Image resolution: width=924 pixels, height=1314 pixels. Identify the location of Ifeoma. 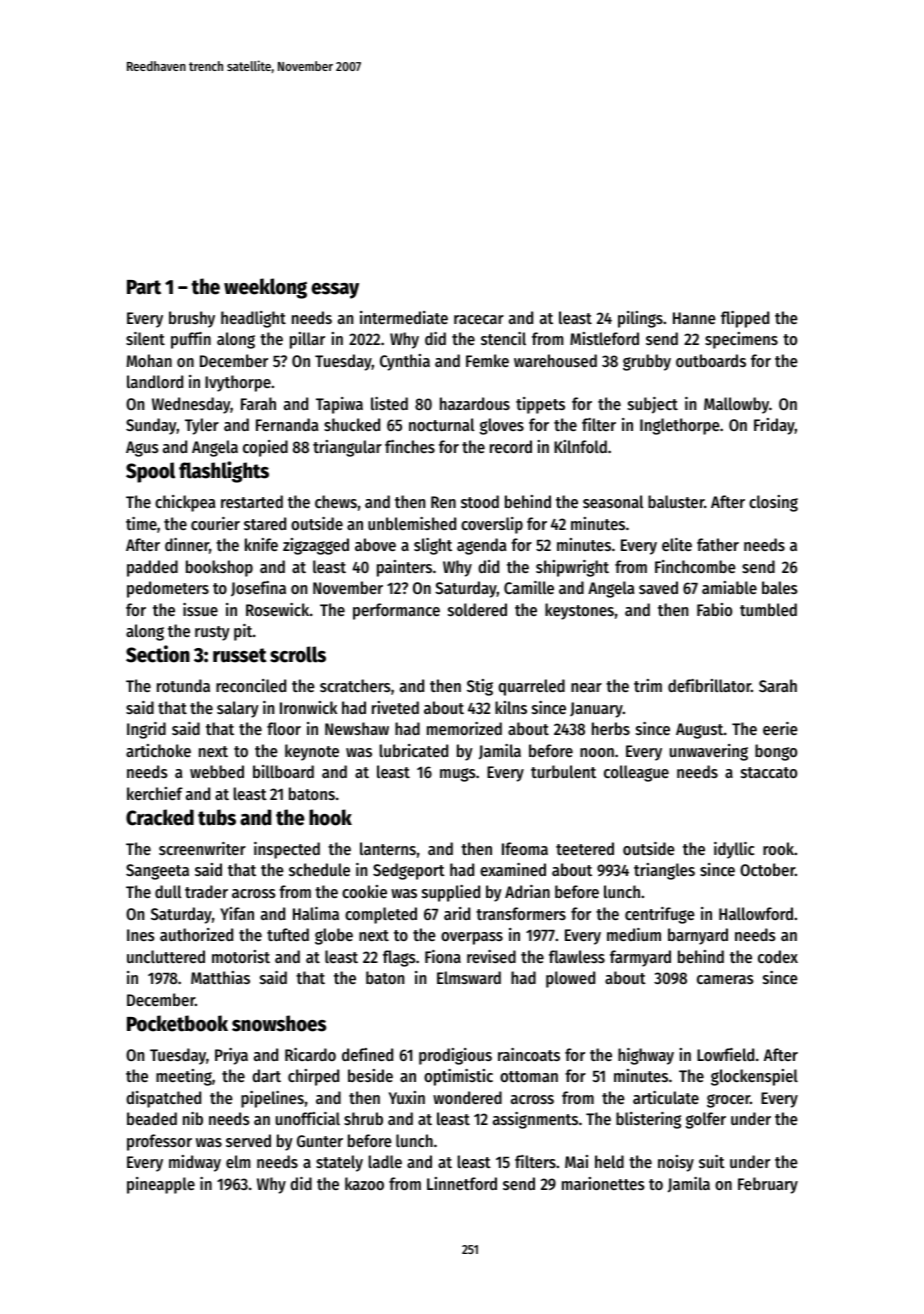
(525, 848).
